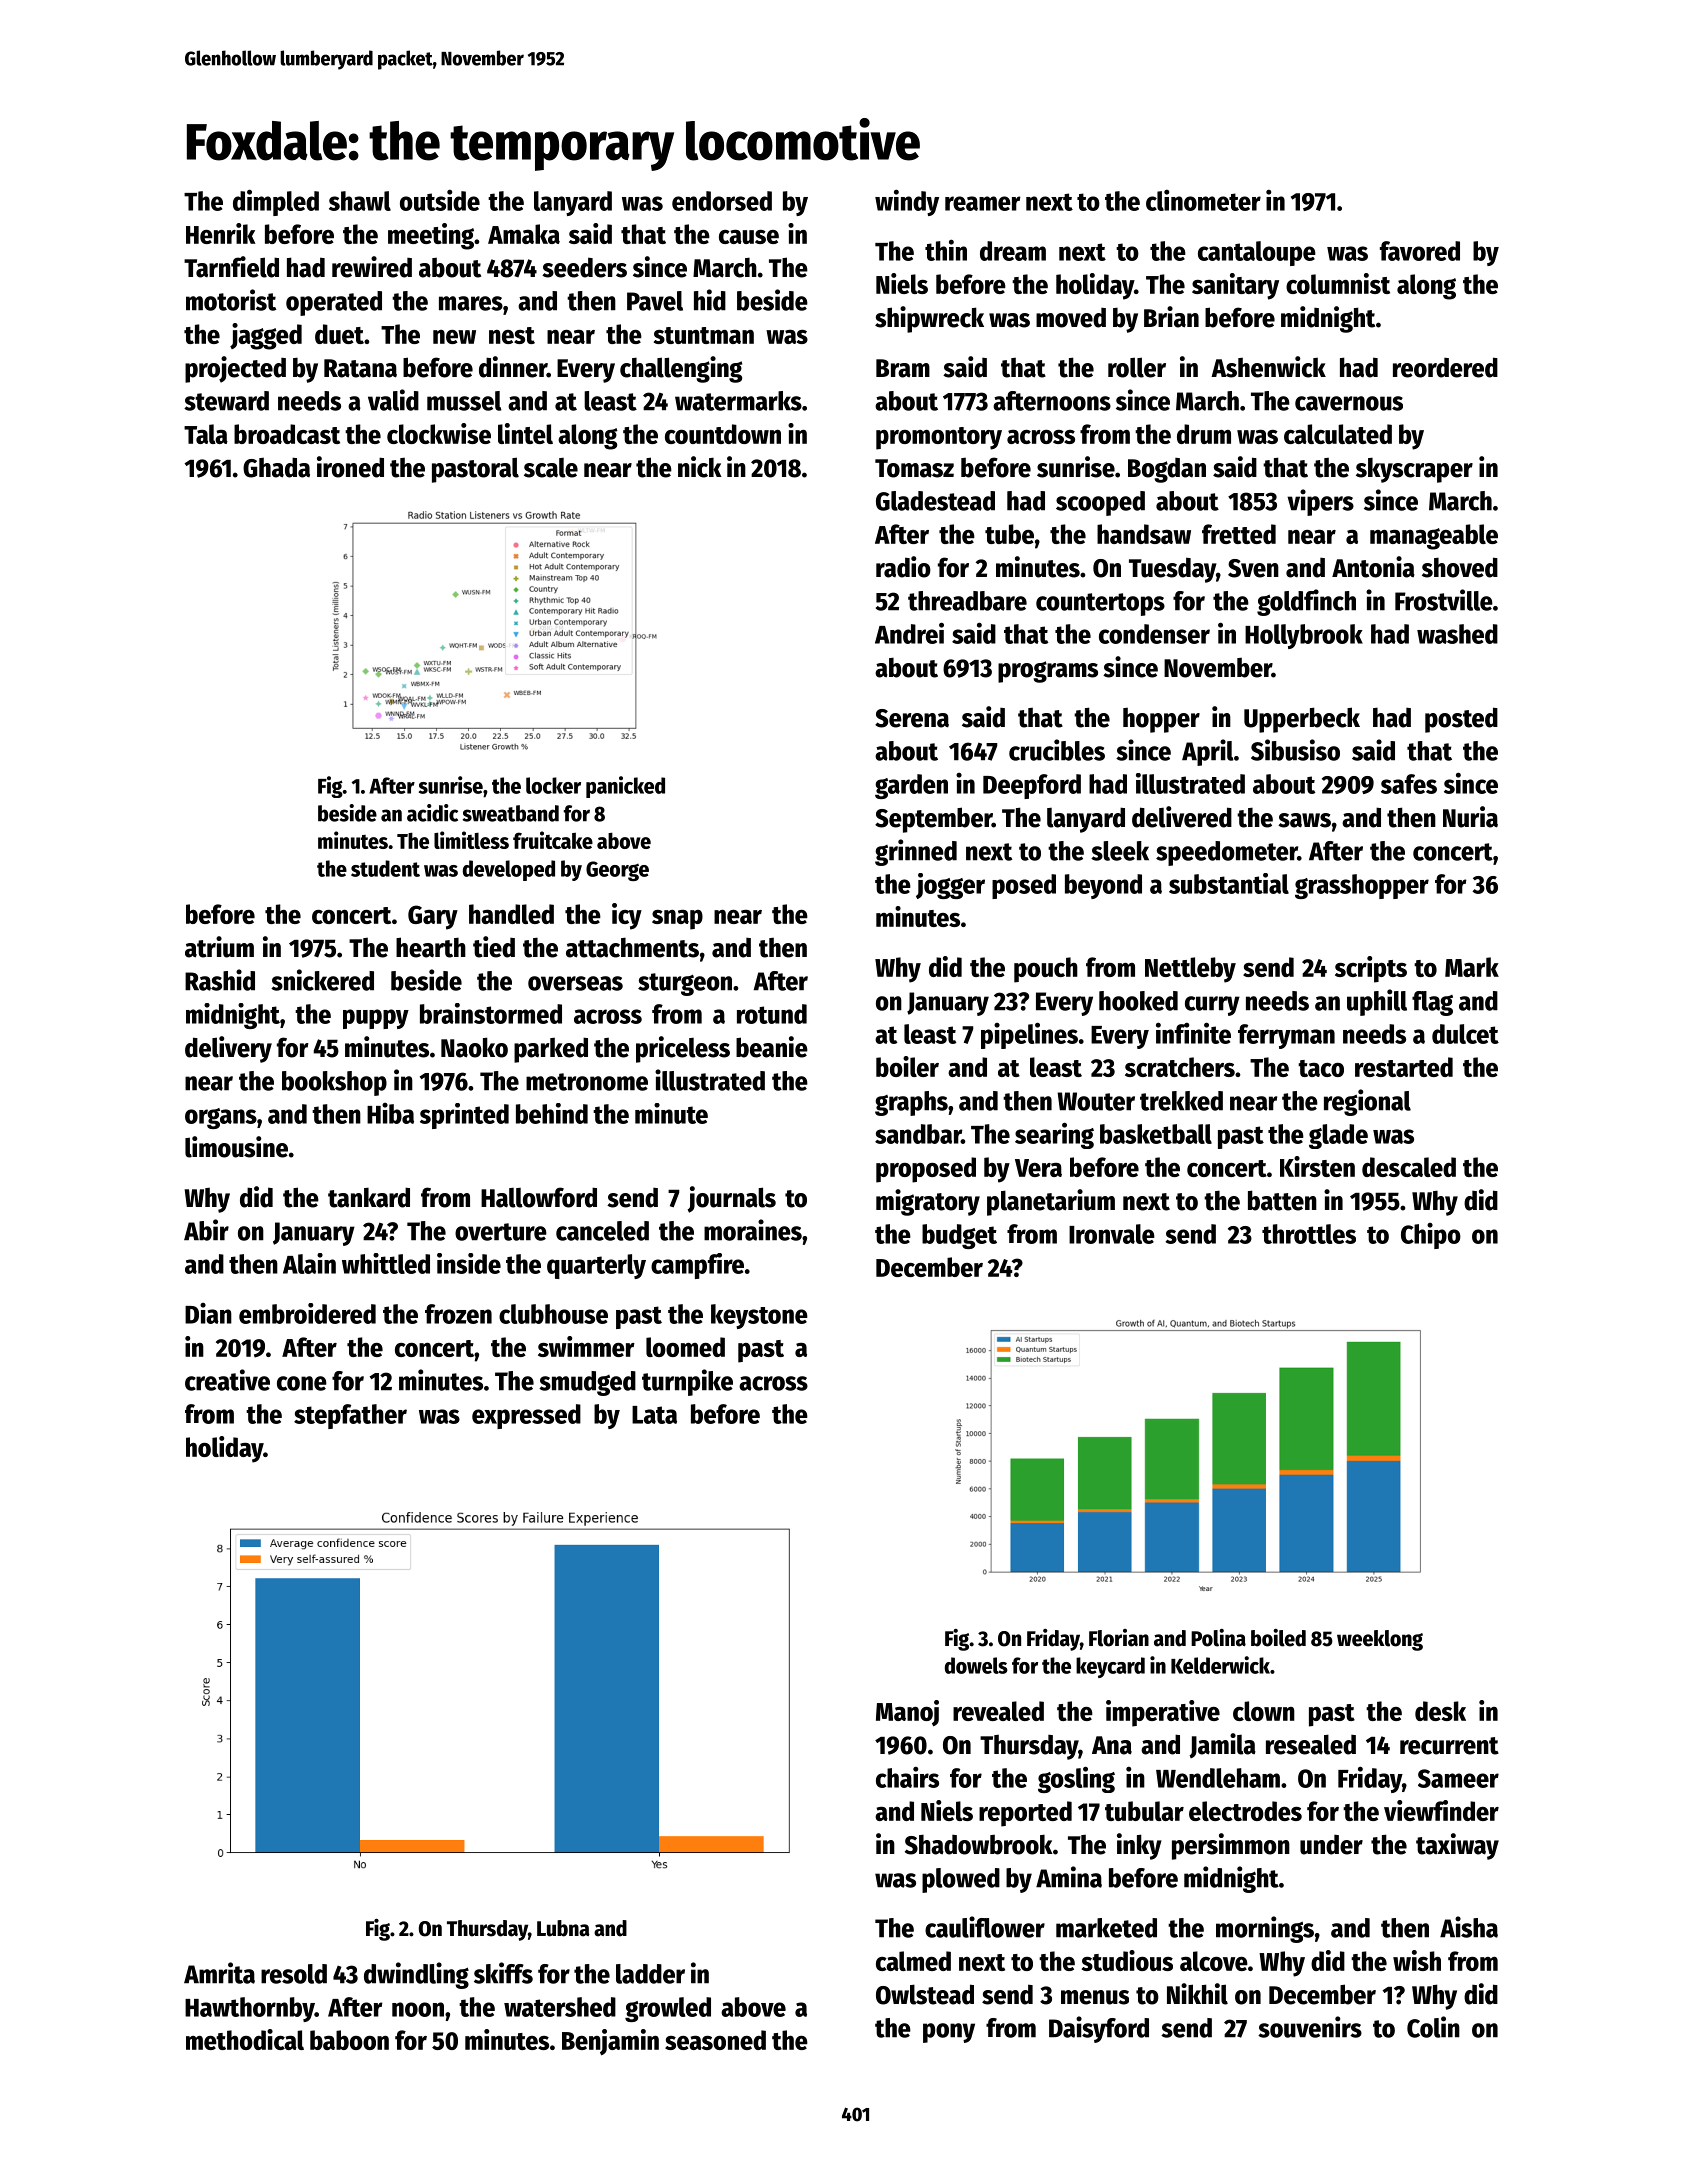 The height and width of the image is (2178, 1683). I want to click on endorsed, so click(722, 201).
